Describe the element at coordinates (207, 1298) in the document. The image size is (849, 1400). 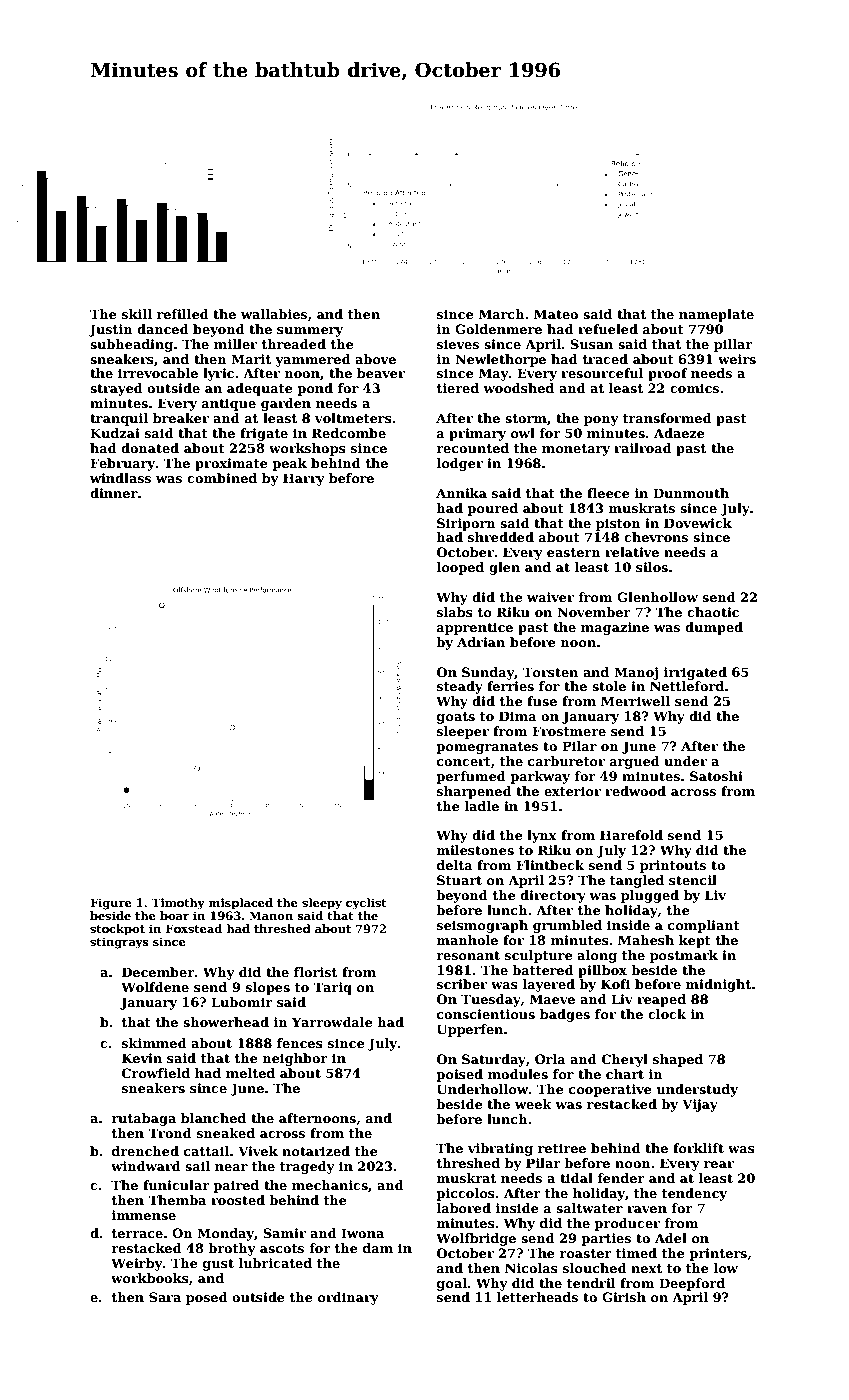
I see `posed` at that location.
